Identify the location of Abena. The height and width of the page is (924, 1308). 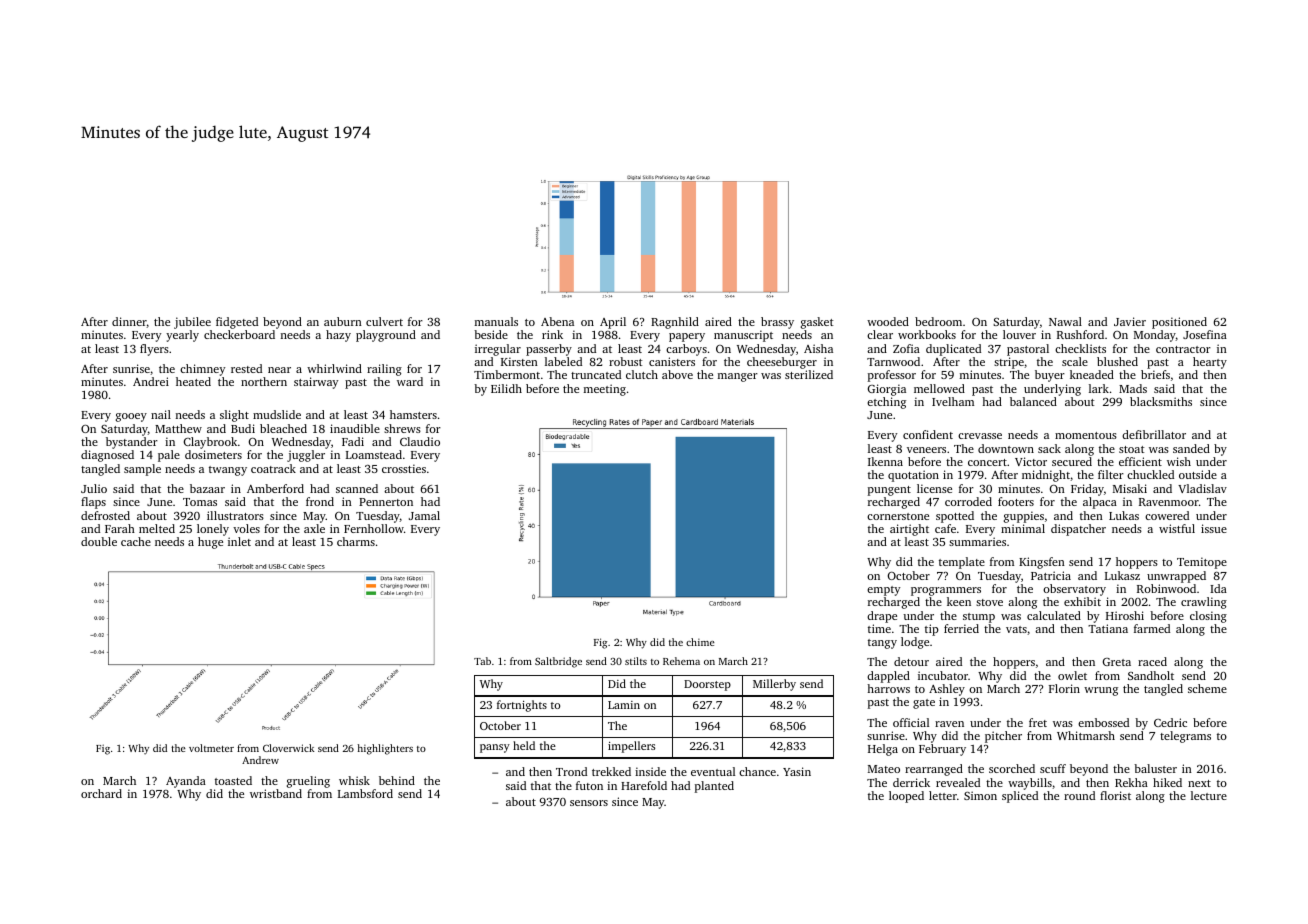
(557, 321).
